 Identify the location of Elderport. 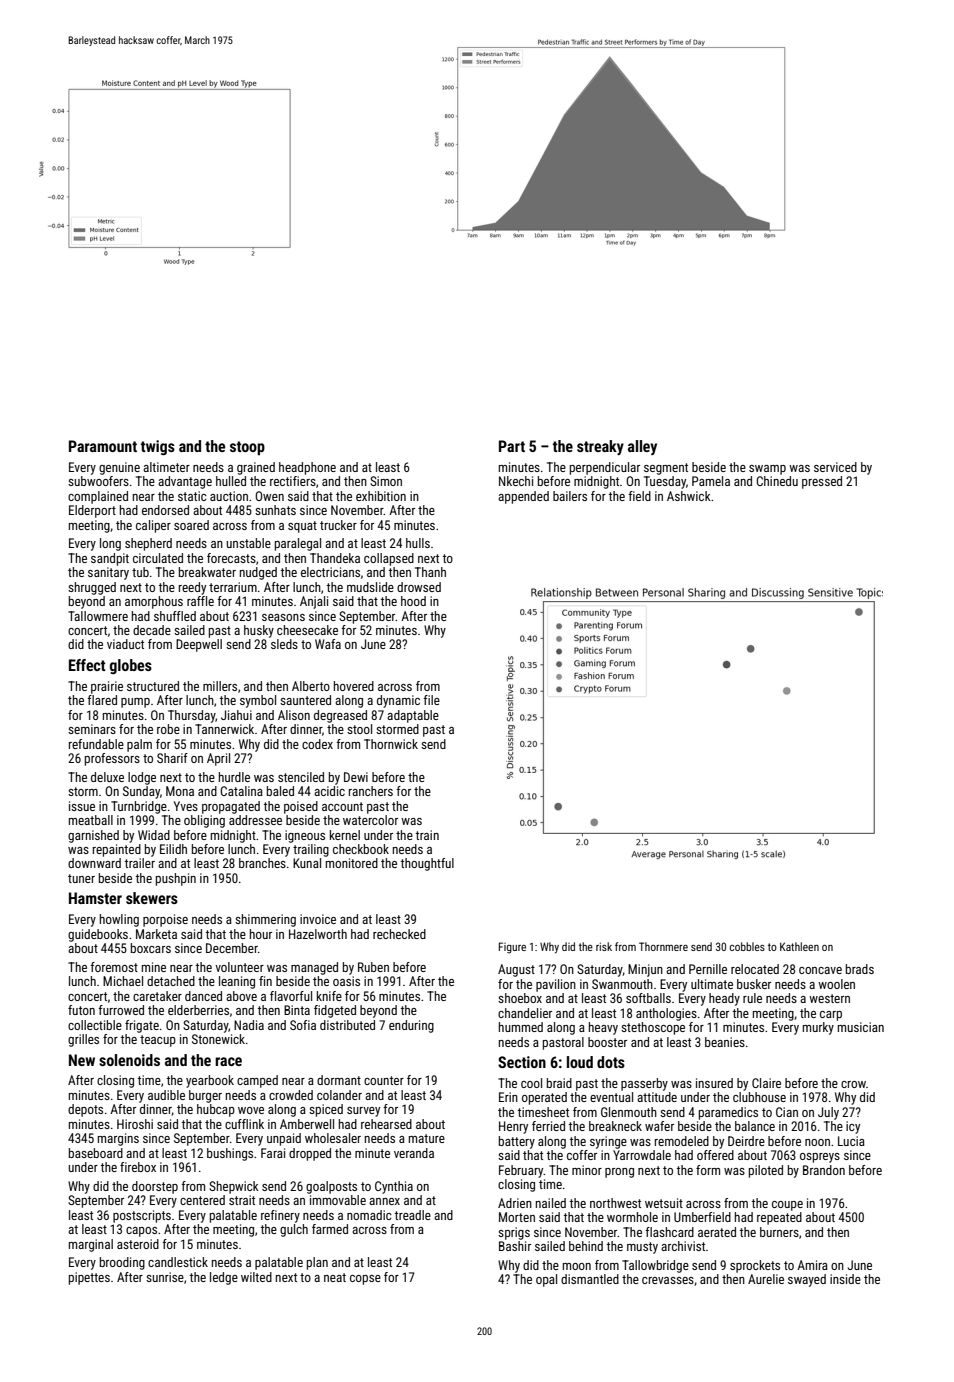
(92, 511).
